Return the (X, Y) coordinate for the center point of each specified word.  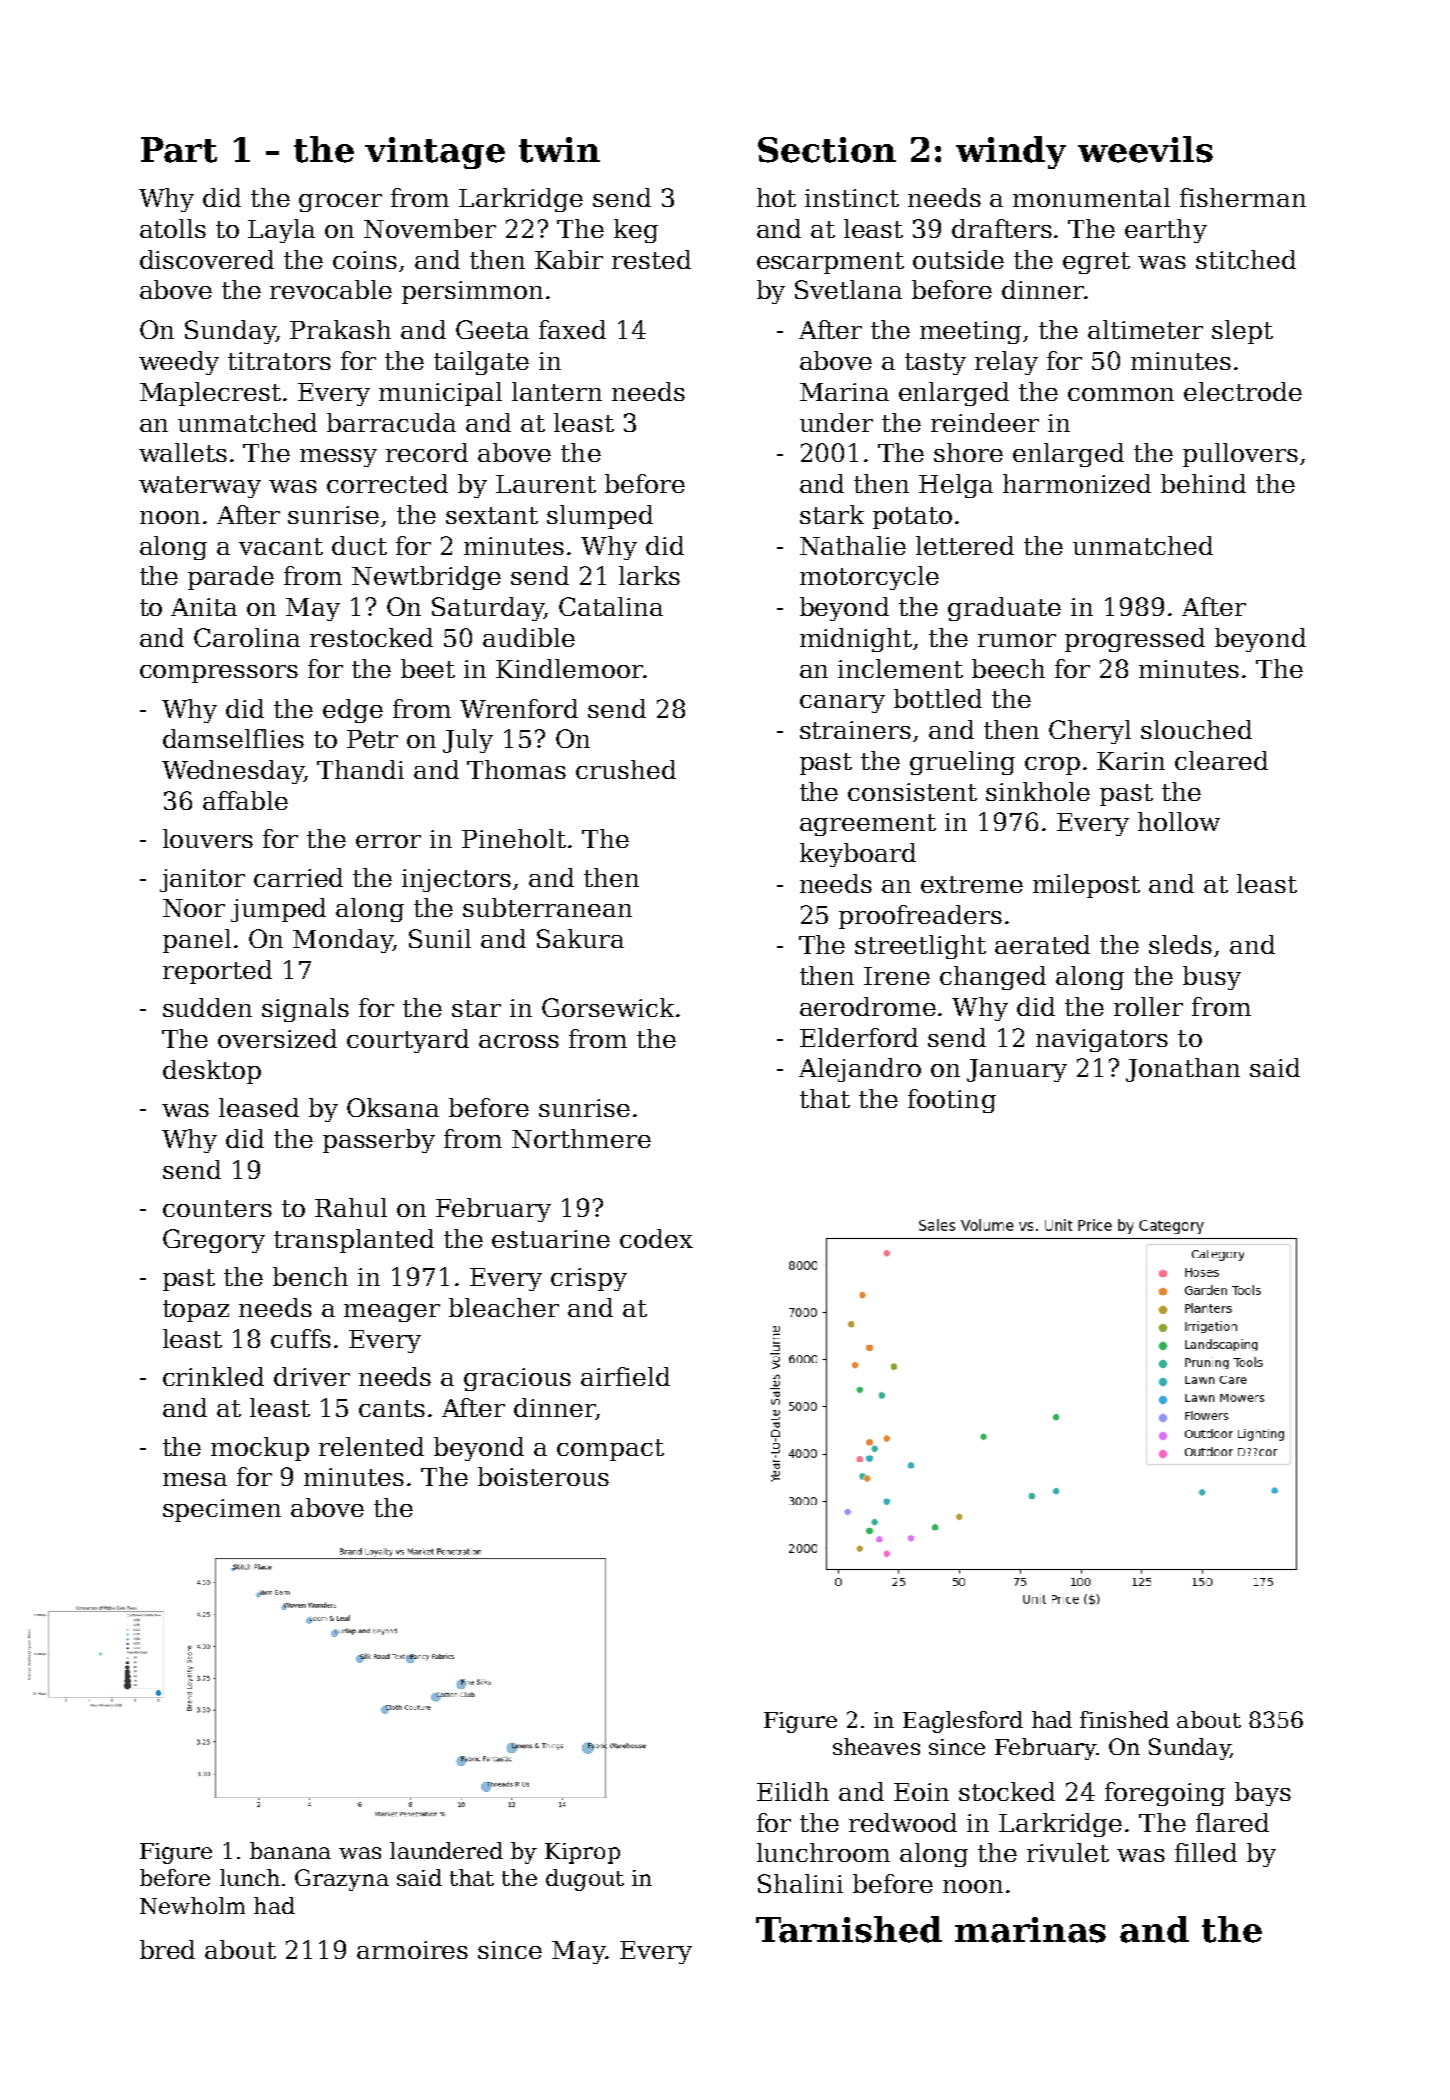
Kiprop (582, 1853)
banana (290, 1850)
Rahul (351, 1207)
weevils (1145, 149)
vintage (435, 153)
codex (656, 1238)
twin (559, 150)
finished (1124, 1719)
